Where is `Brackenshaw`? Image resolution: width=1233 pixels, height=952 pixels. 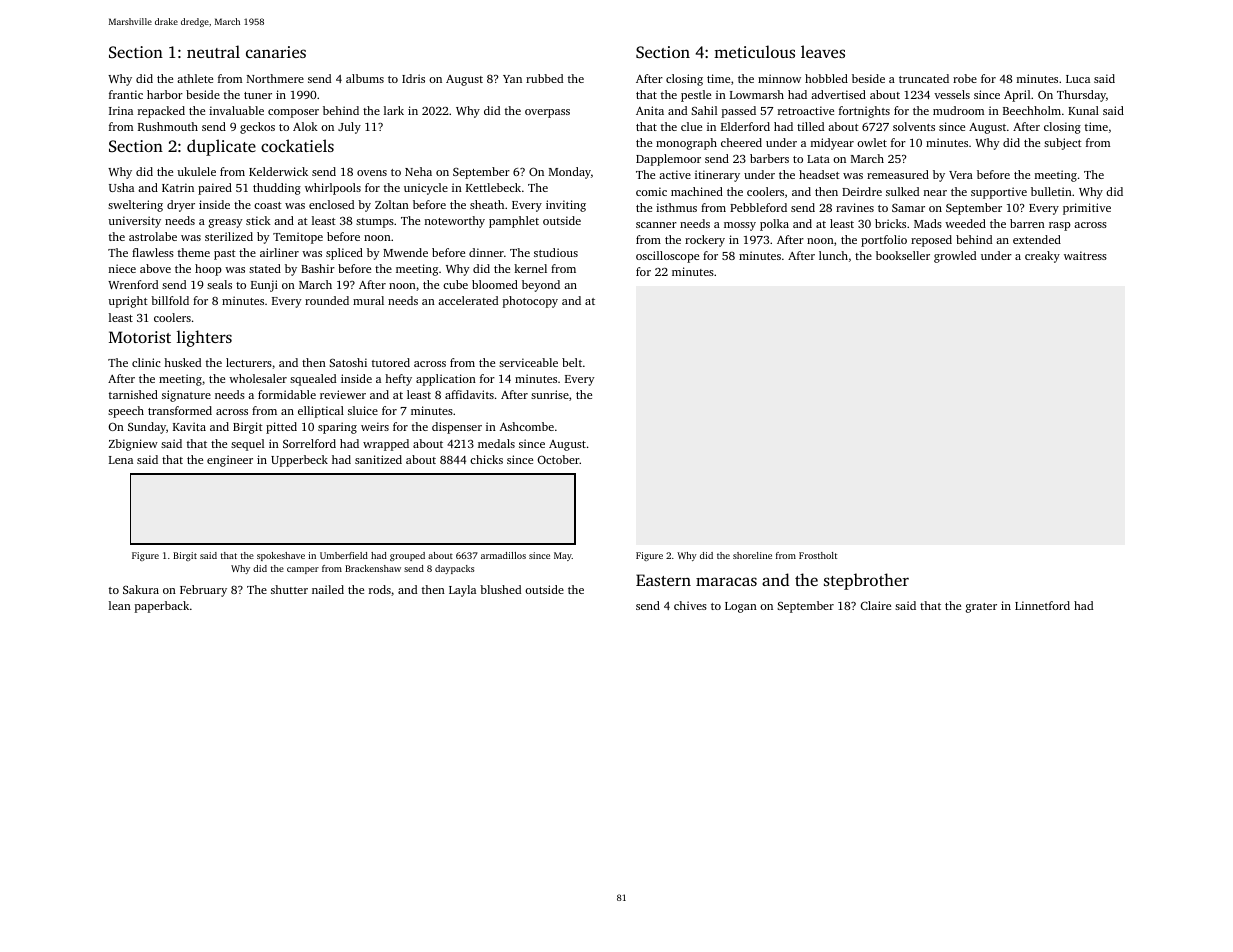
Brackenshaw is located at coordinates (373, 568).
